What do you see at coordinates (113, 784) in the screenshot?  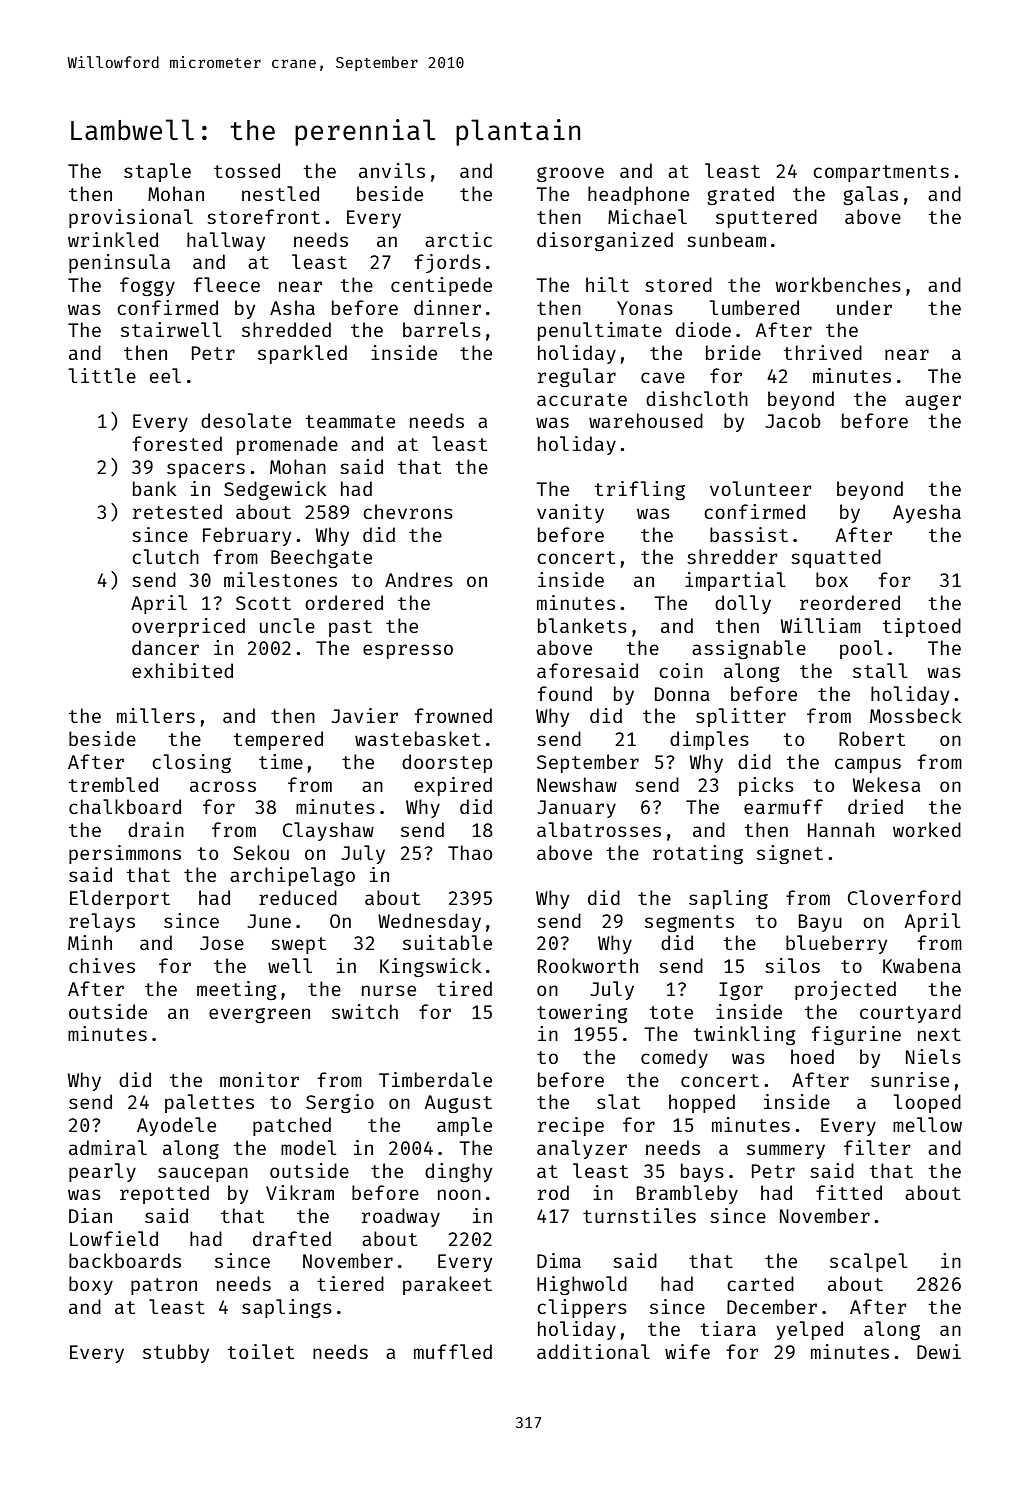 I see `trembled` at bounding box center [113, 784].
